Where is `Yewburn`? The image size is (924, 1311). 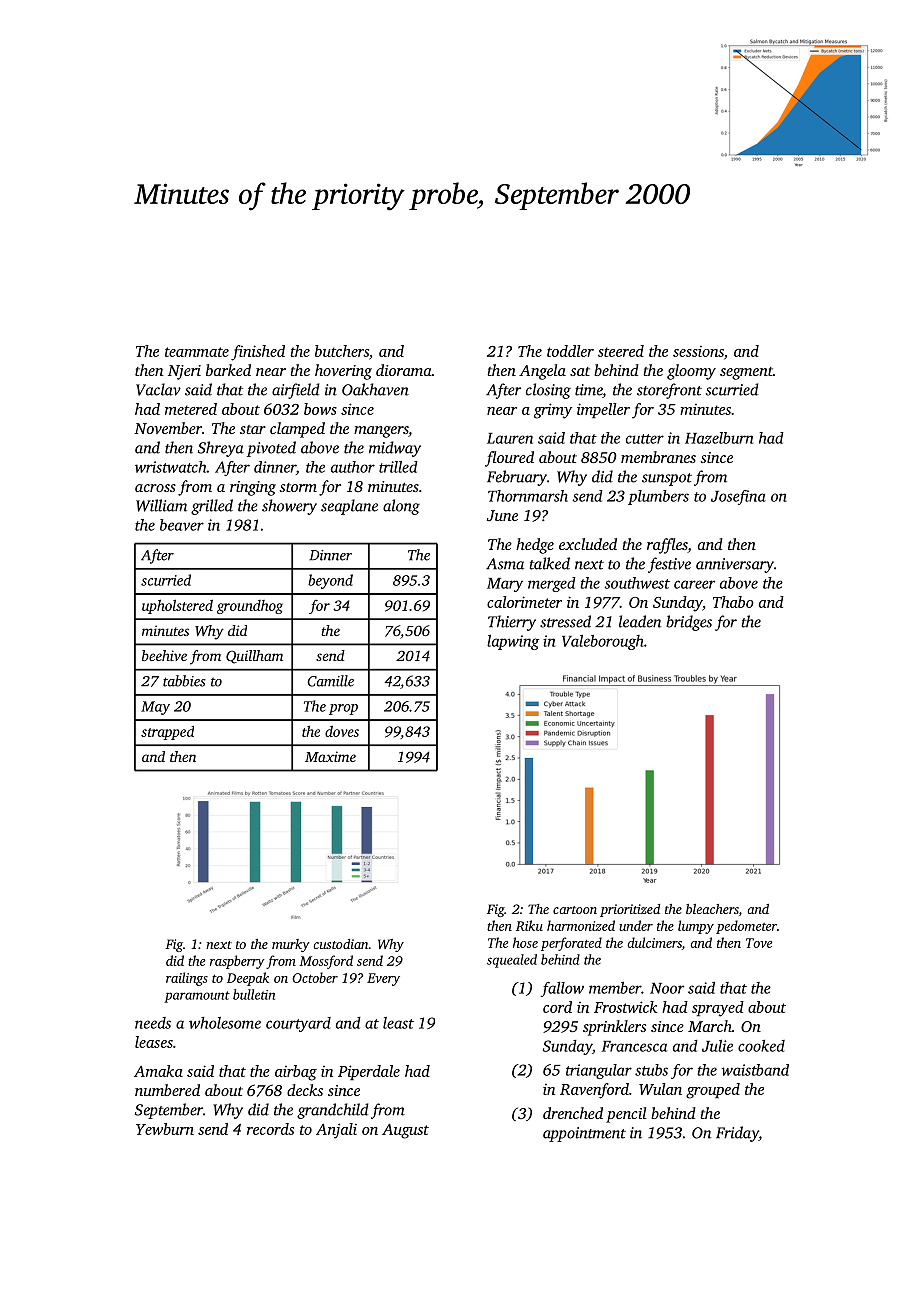 Yewburn is located at coordinates (165, 1129).
